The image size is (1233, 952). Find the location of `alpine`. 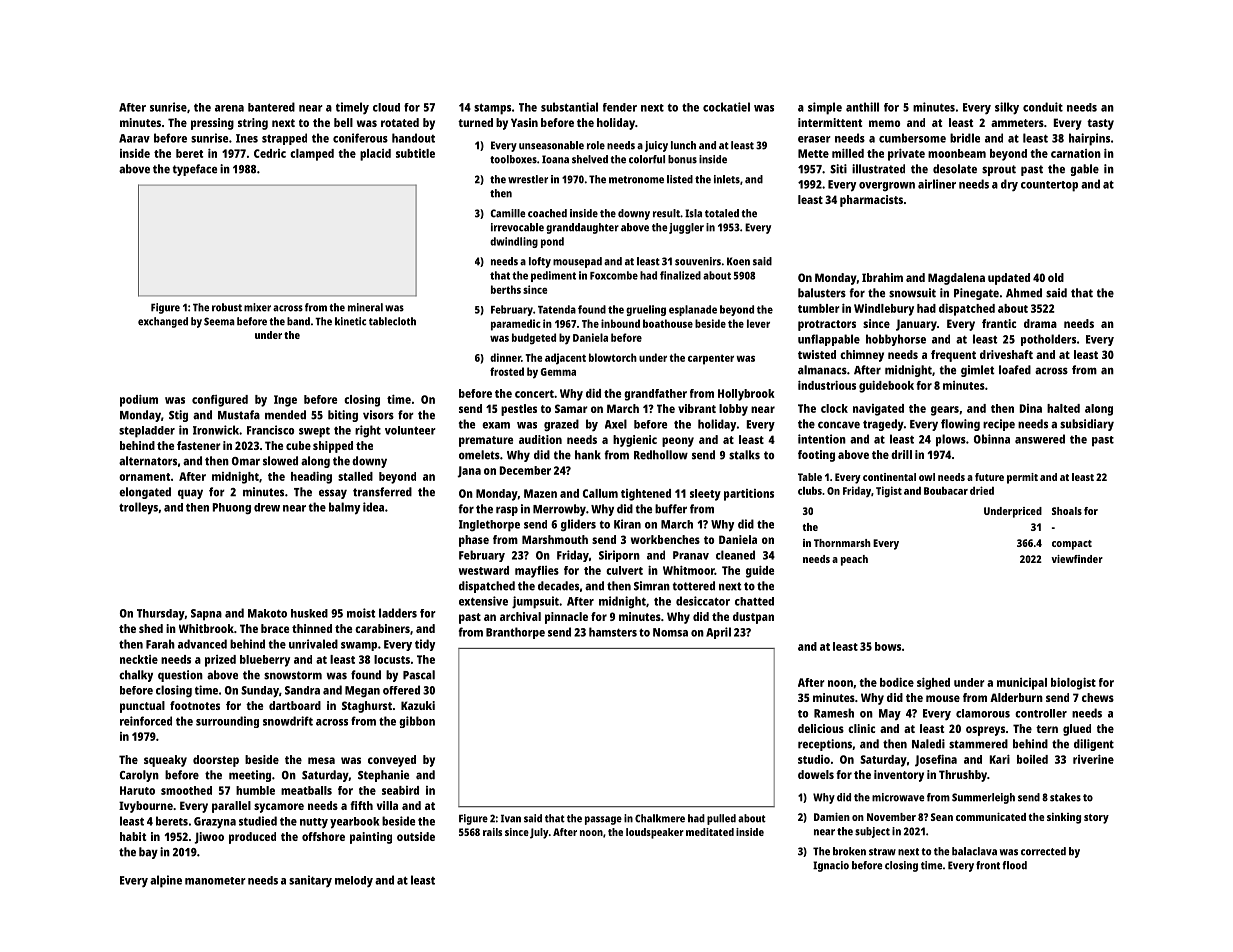

alpine is located at coordinates (166, 881).
